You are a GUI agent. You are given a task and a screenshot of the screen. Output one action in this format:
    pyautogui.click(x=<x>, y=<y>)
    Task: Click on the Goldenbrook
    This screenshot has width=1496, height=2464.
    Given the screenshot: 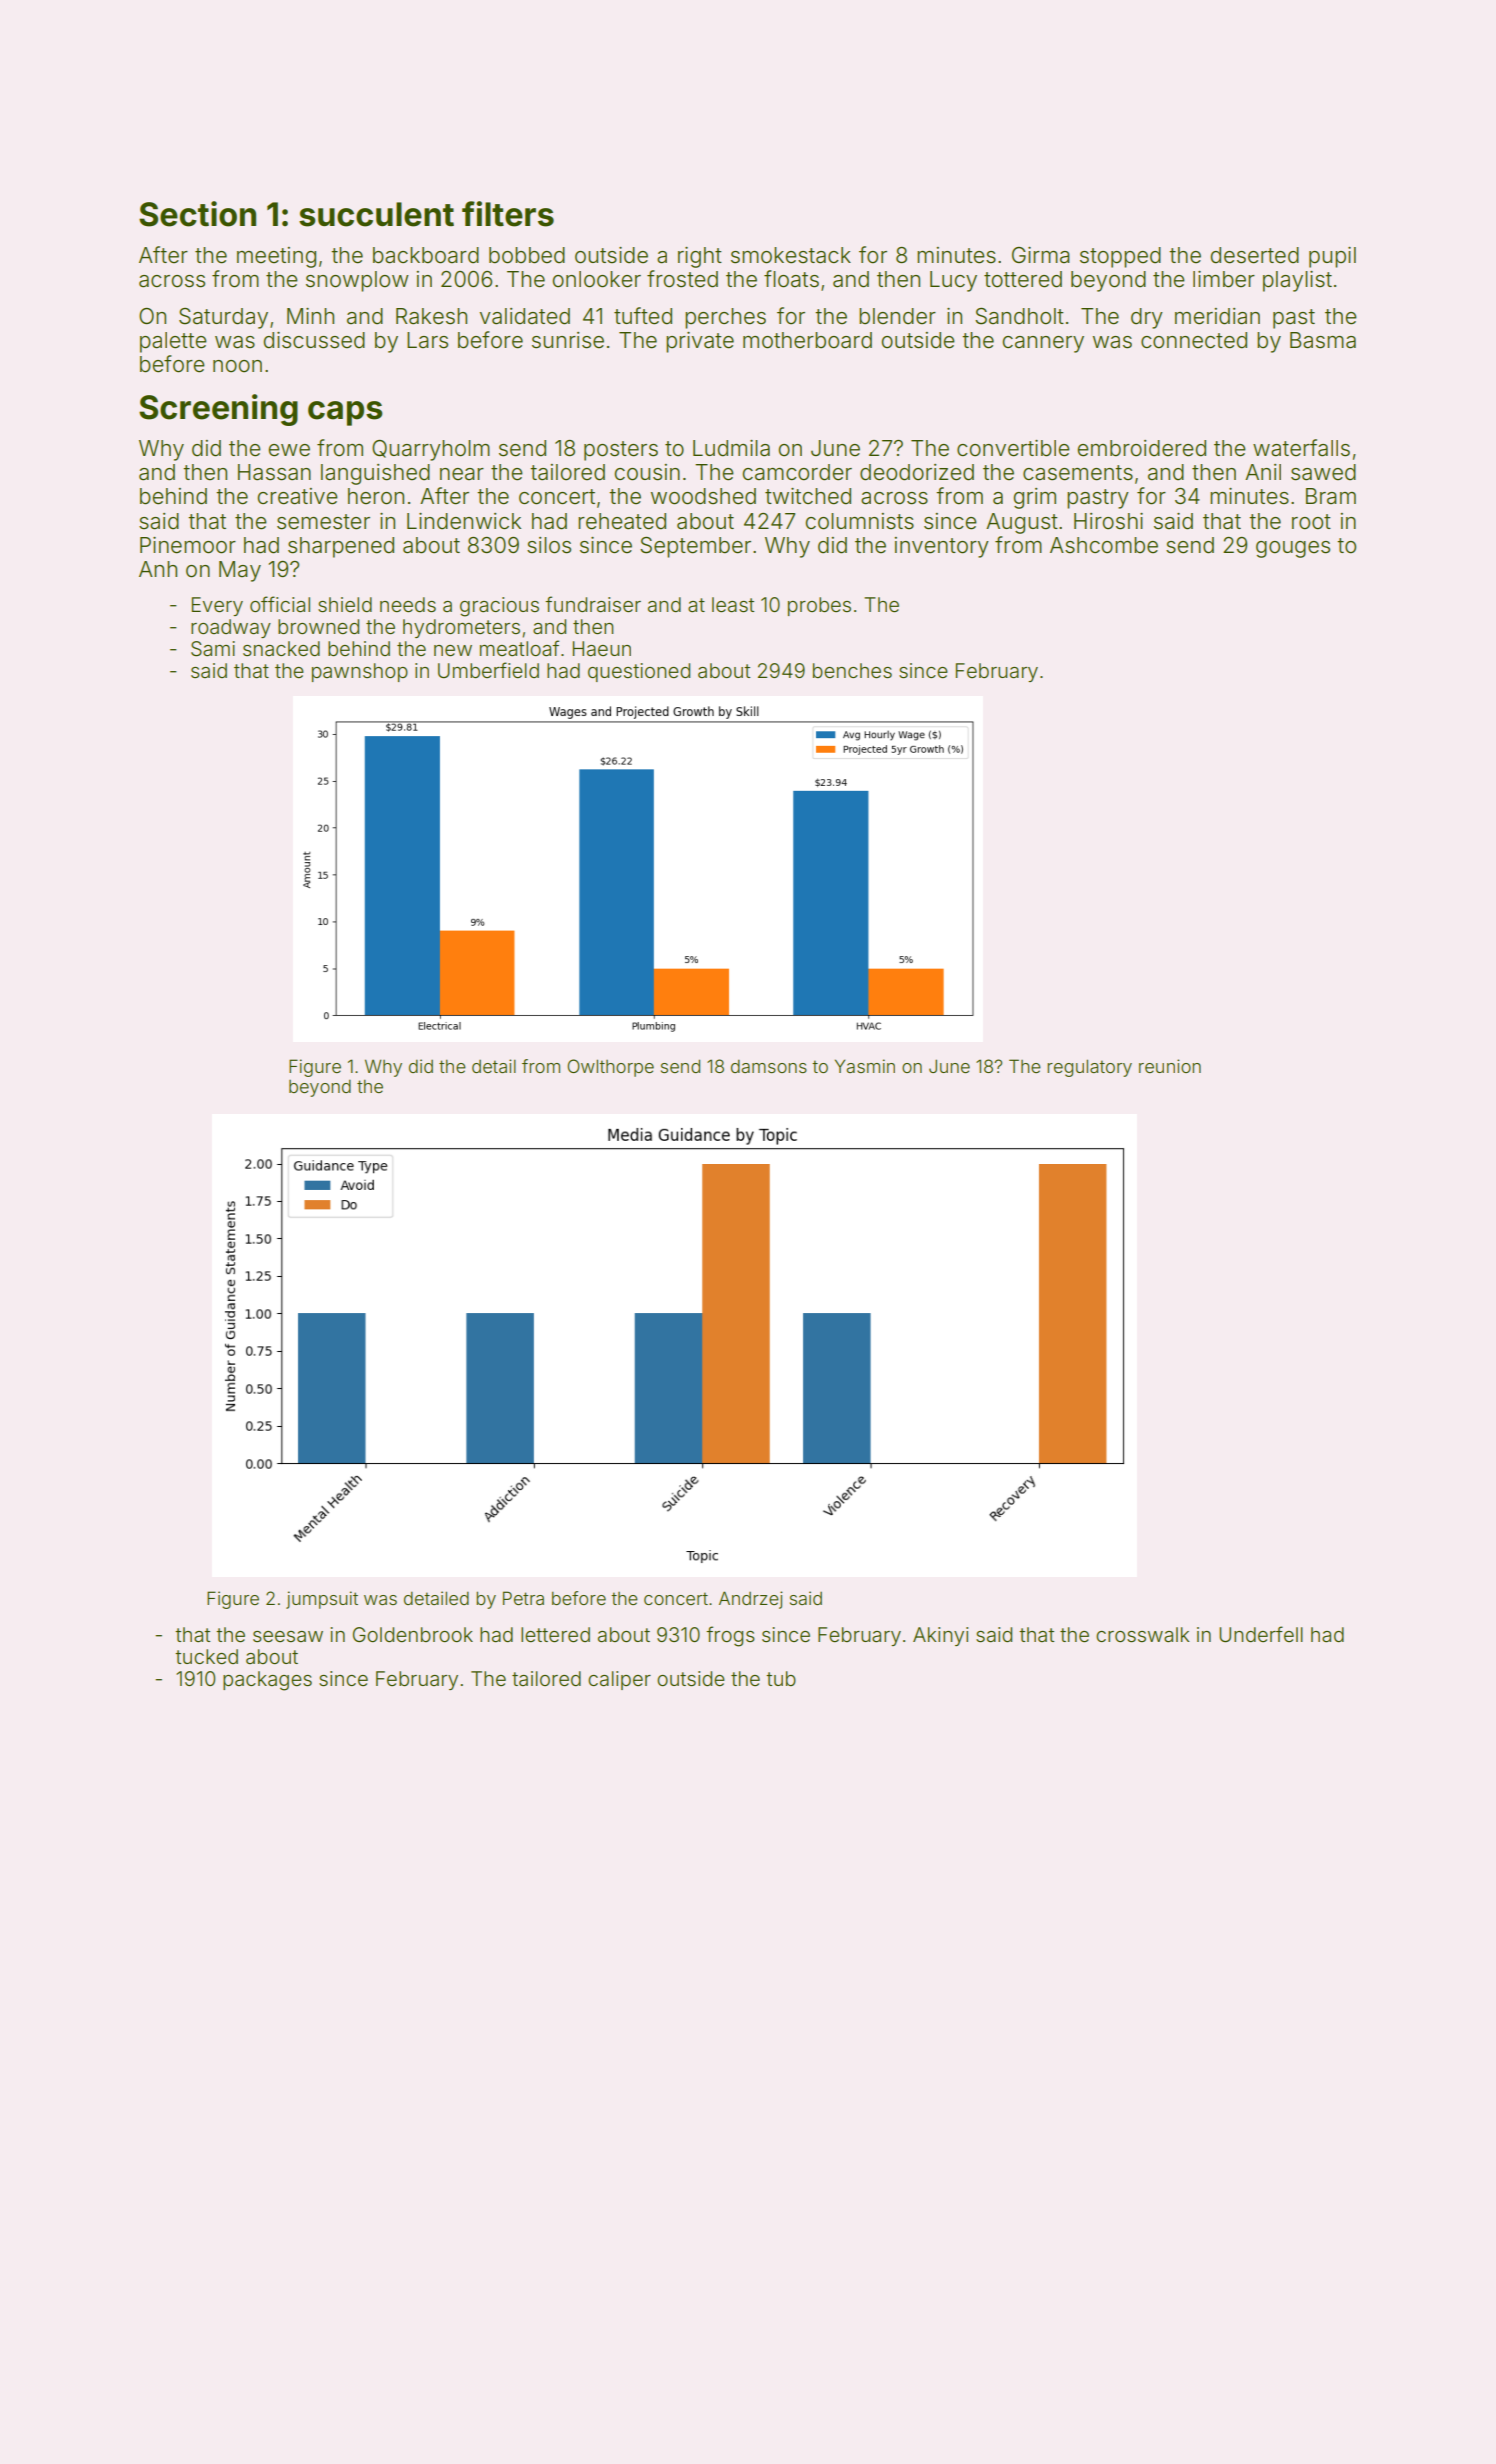 What is the action you would take?
    pyautogui.click(x=413, y=1634)
